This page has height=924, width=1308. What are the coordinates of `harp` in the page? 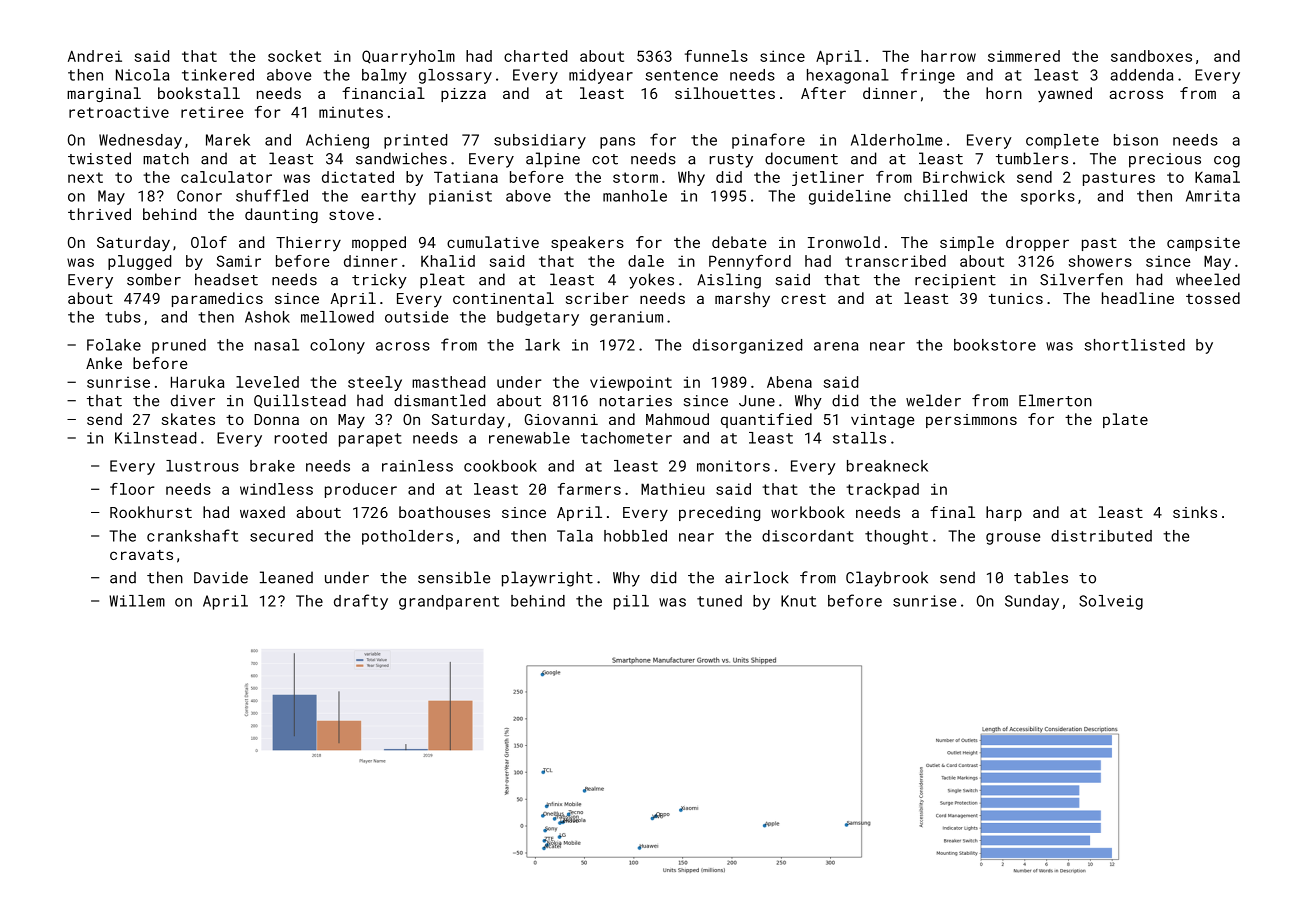 It's located at (1004, 513).
